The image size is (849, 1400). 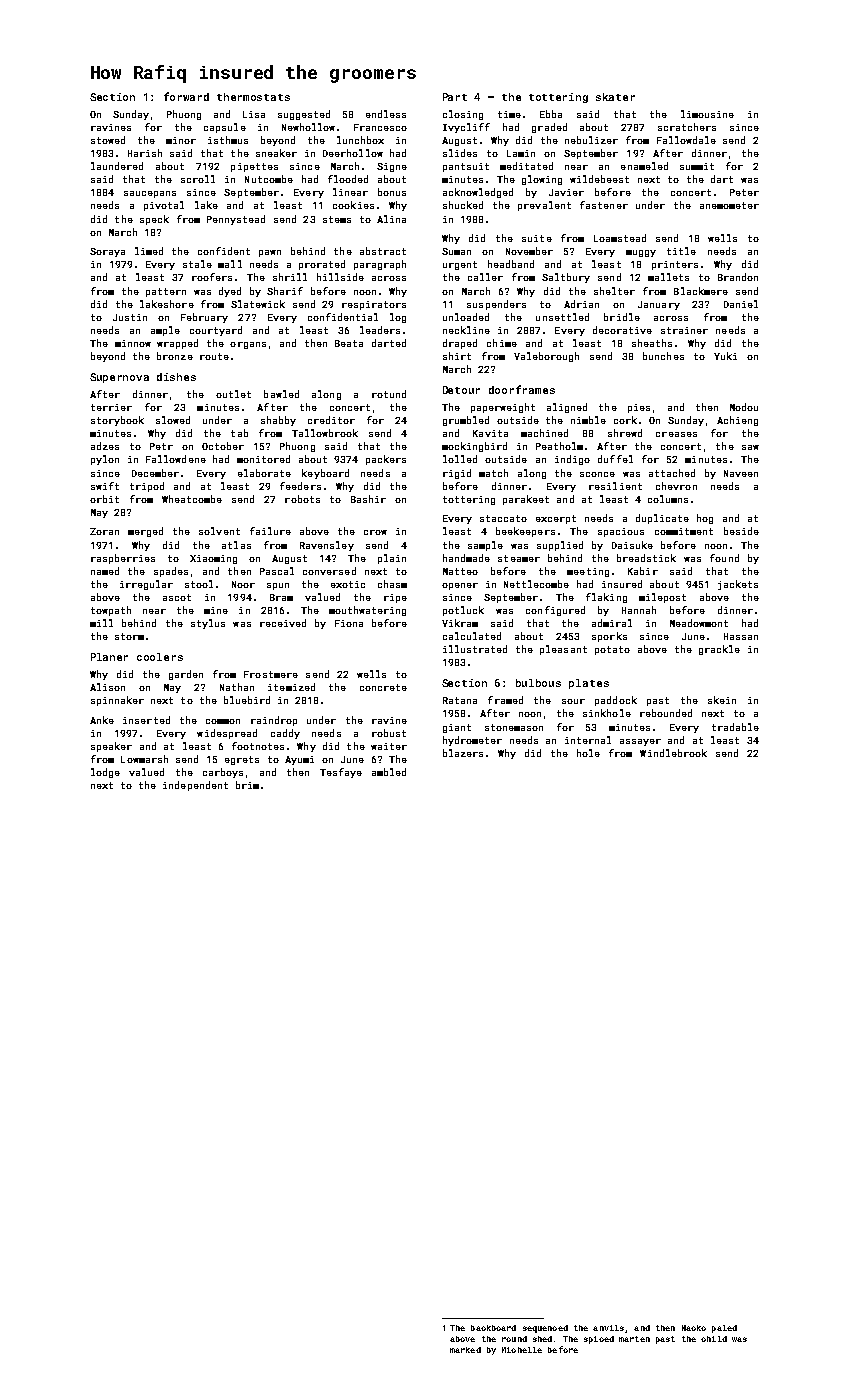 I want to click on blazers, so click(x=463, y=753).
